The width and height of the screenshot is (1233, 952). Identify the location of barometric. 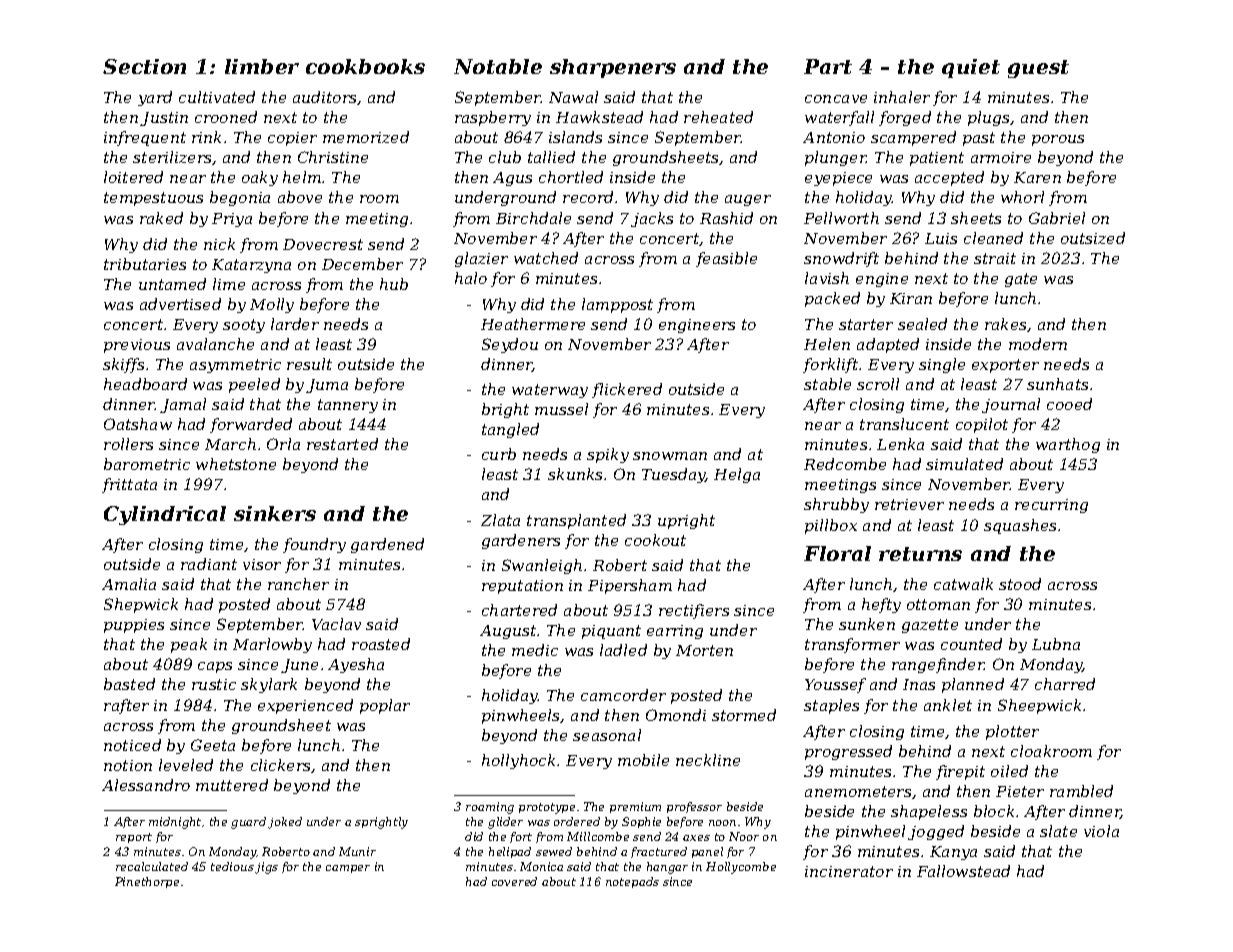
(147, 464).
